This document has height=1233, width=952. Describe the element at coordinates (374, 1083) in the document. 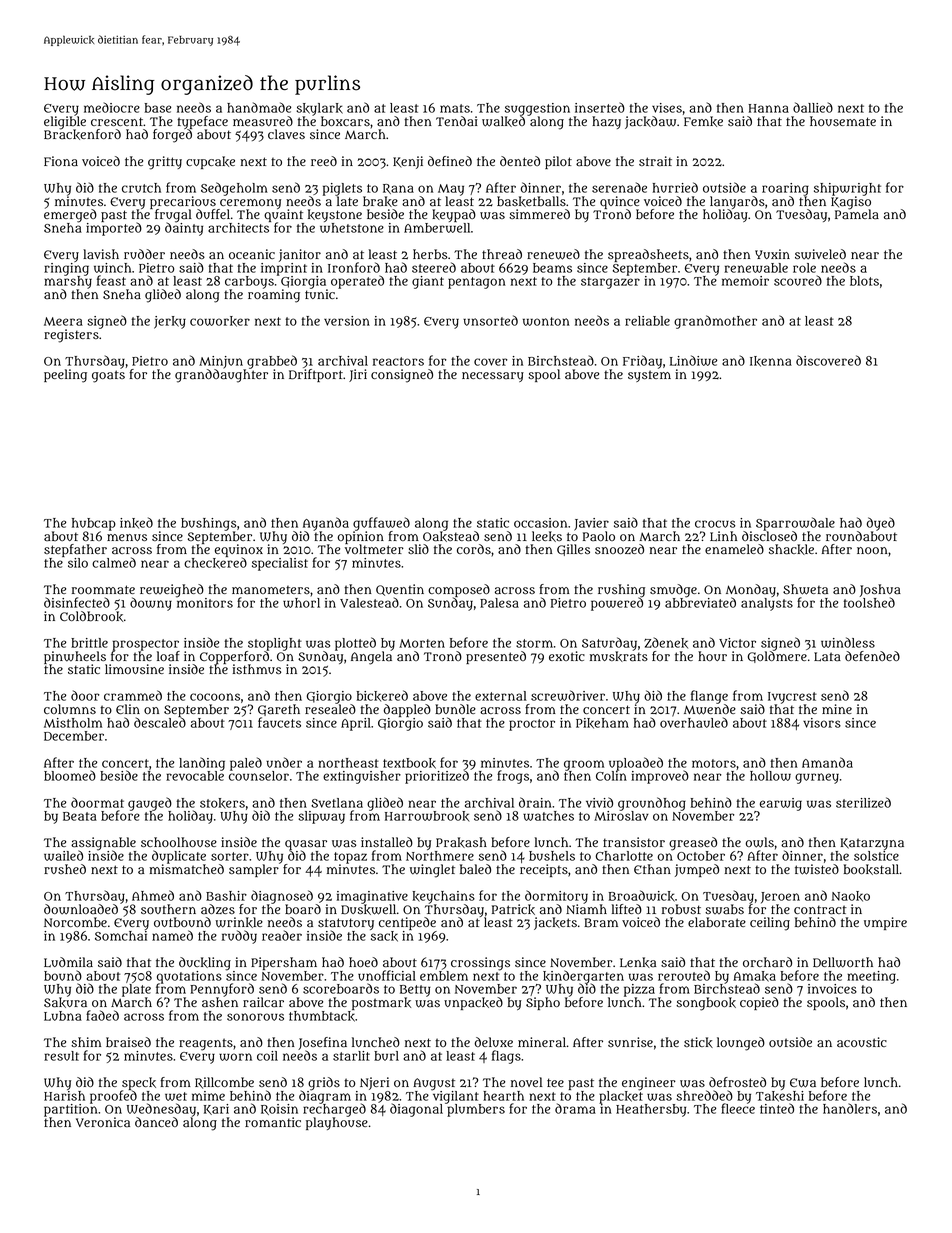

I see `Njeri` at that location.
